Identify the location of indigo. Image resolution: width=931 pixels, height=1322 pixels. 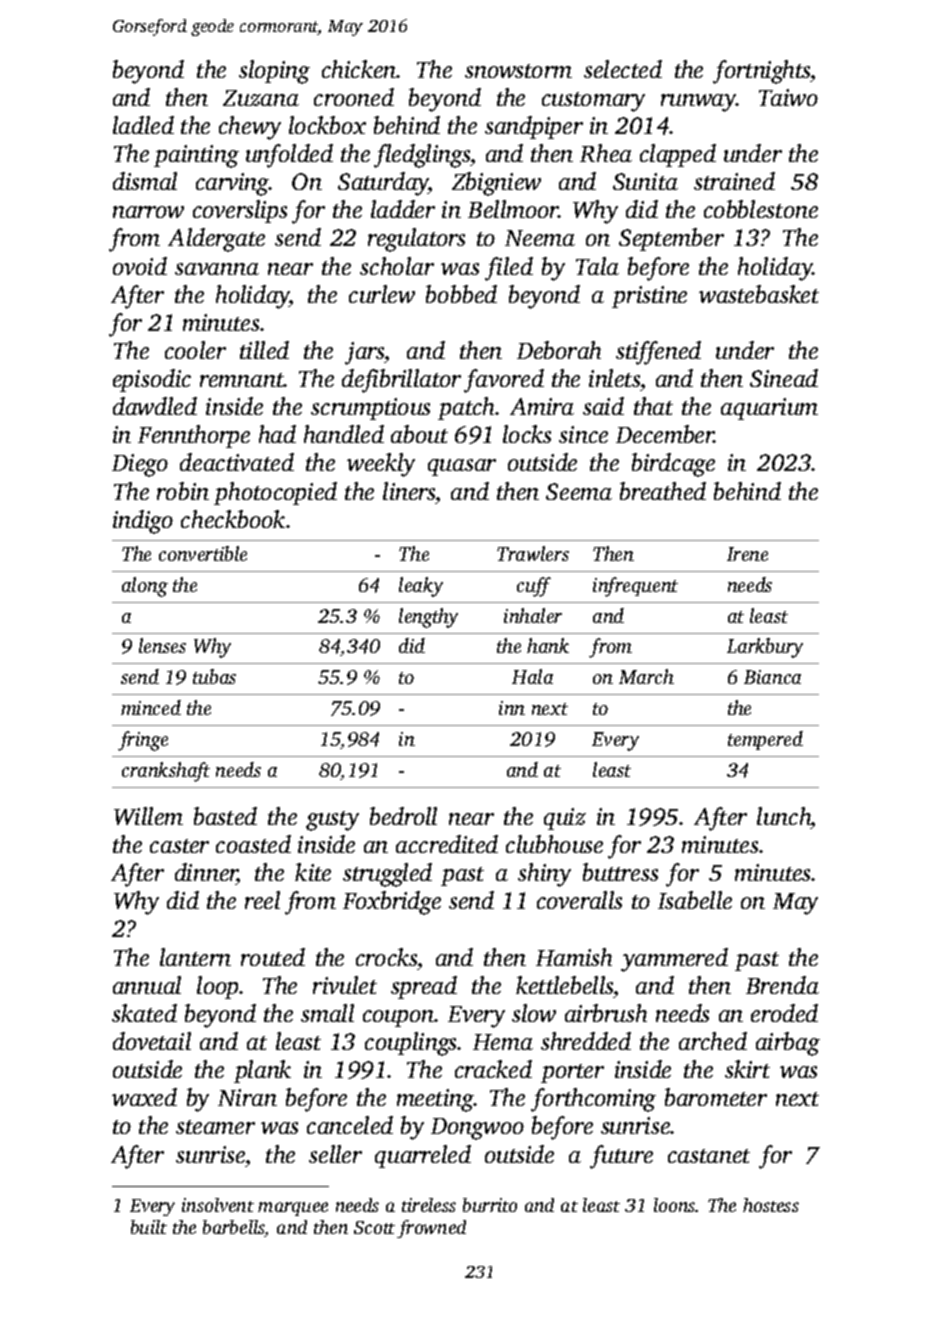
(143, 522).
